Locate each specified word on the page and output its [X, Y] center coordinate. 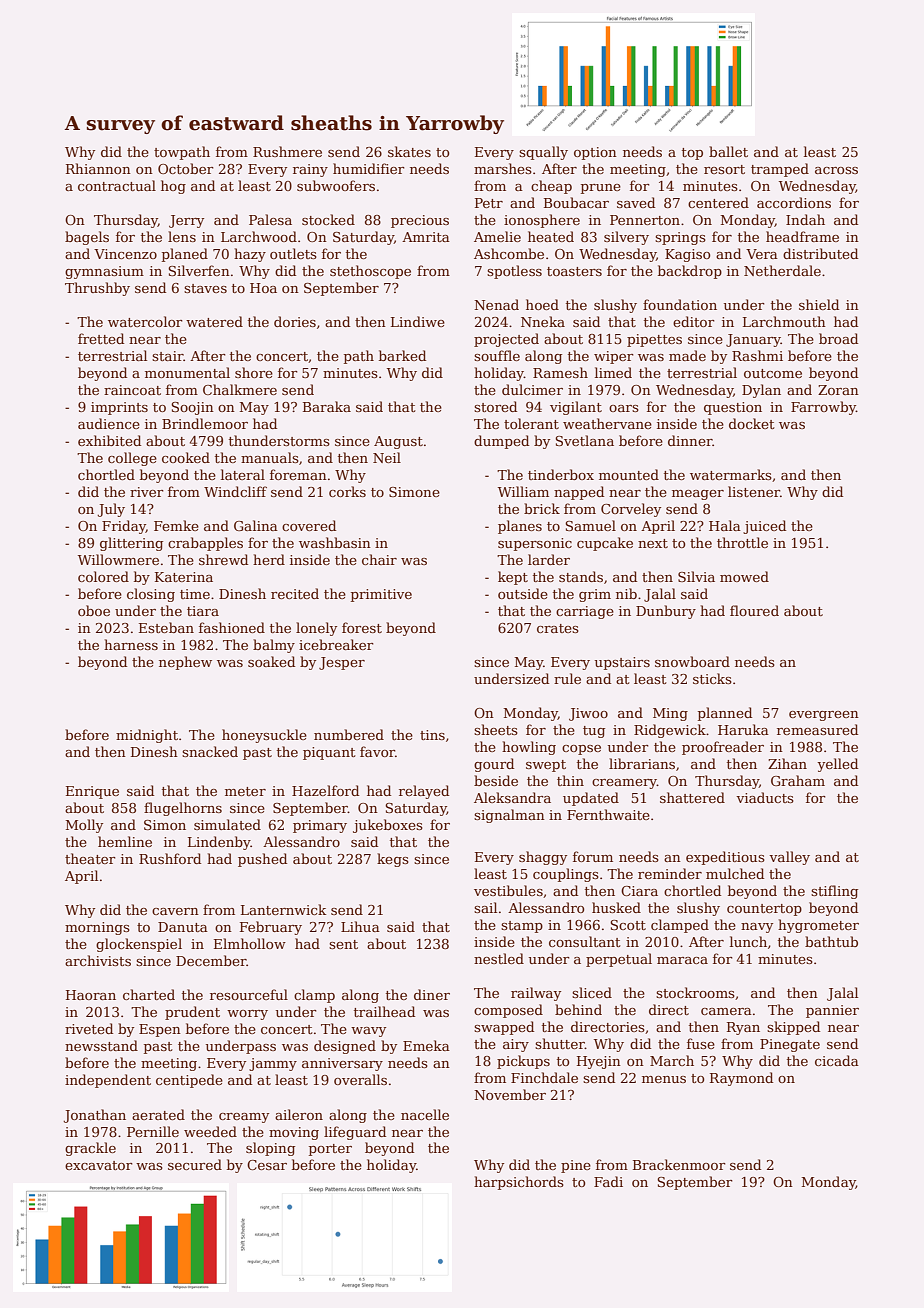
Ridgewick [670, 731]
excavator [99, 1165]
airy [516, 1045]
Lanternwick [283, 909]
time [195, 594]
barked [402, 355]
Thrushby [97, 289]
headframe [802, 236]
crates [558, 628]
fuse [701, 1043]
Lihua [360, 926]
